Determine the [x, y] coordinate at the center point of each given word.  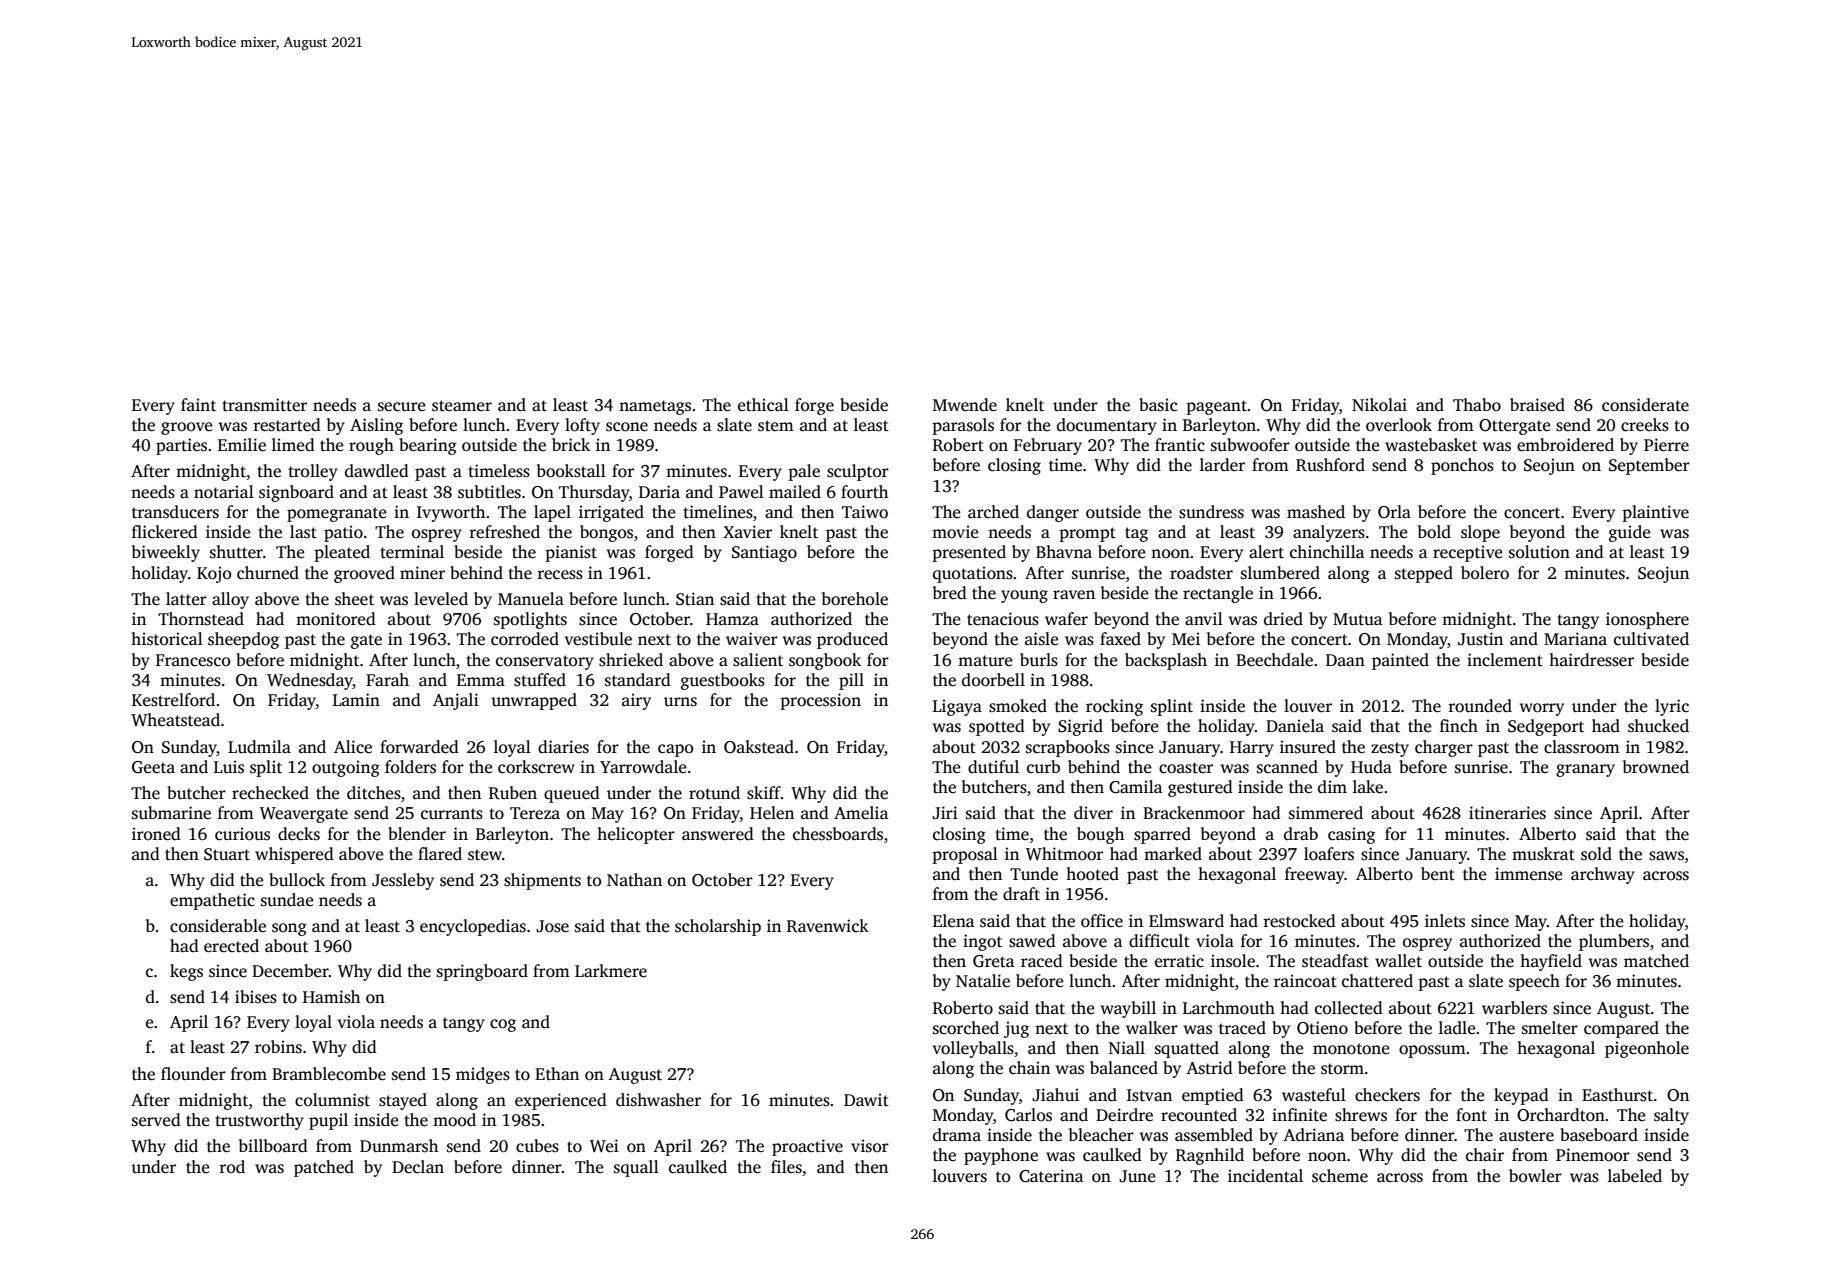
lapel [552, 513]
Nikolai [1379, 405]
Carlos [1028, 1115]
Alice [353, 747]
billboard [273, 1146]
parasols [963, 426]
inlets [1445, 921]
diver [1093, 813]
